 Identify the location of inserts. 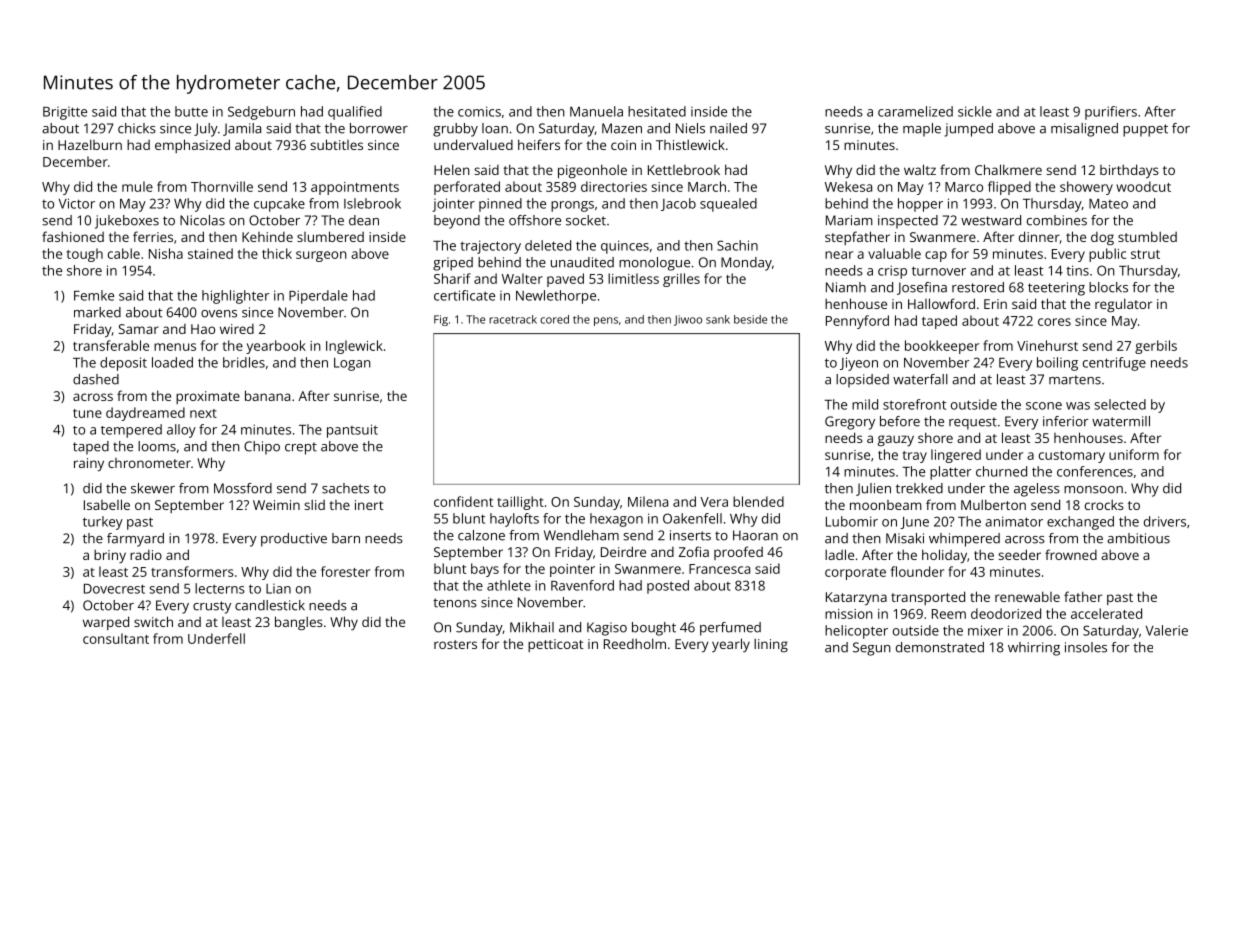
(690, 535).
